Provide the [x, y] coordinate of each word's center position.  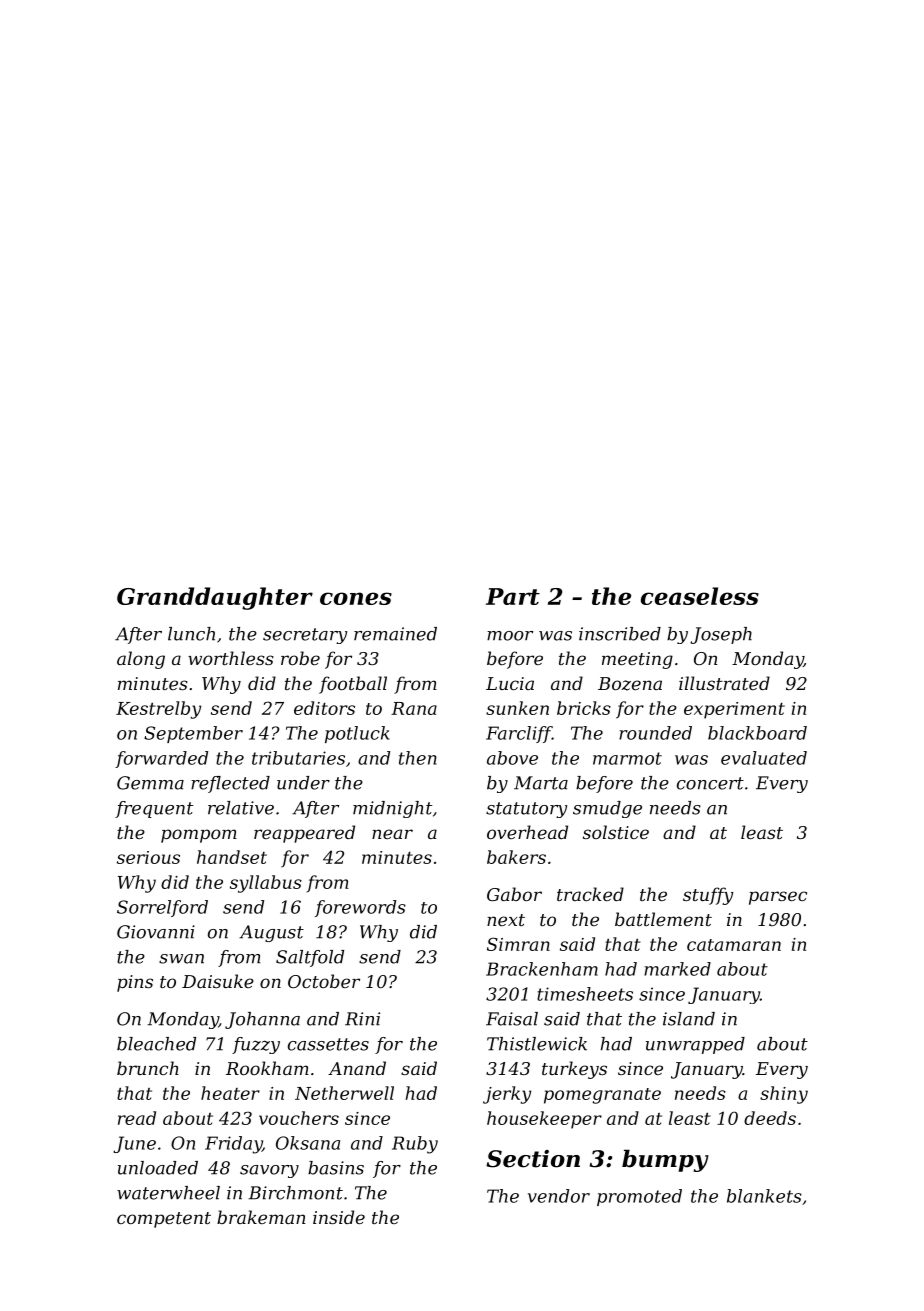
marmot [627, 758]
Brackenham [542, 969]
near [392, 834]
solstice [616, 832]
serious [148, 857]
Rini [362, 1019]
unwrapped [695, 1045]
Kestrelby [158, 710]
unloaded [158, 1168]
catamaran [734, 945]
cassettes [328, 1044]
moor [510, 636]
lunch [191, 634]
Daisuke [218, 981]
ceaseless [700, 596]
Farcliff [519, 734]
